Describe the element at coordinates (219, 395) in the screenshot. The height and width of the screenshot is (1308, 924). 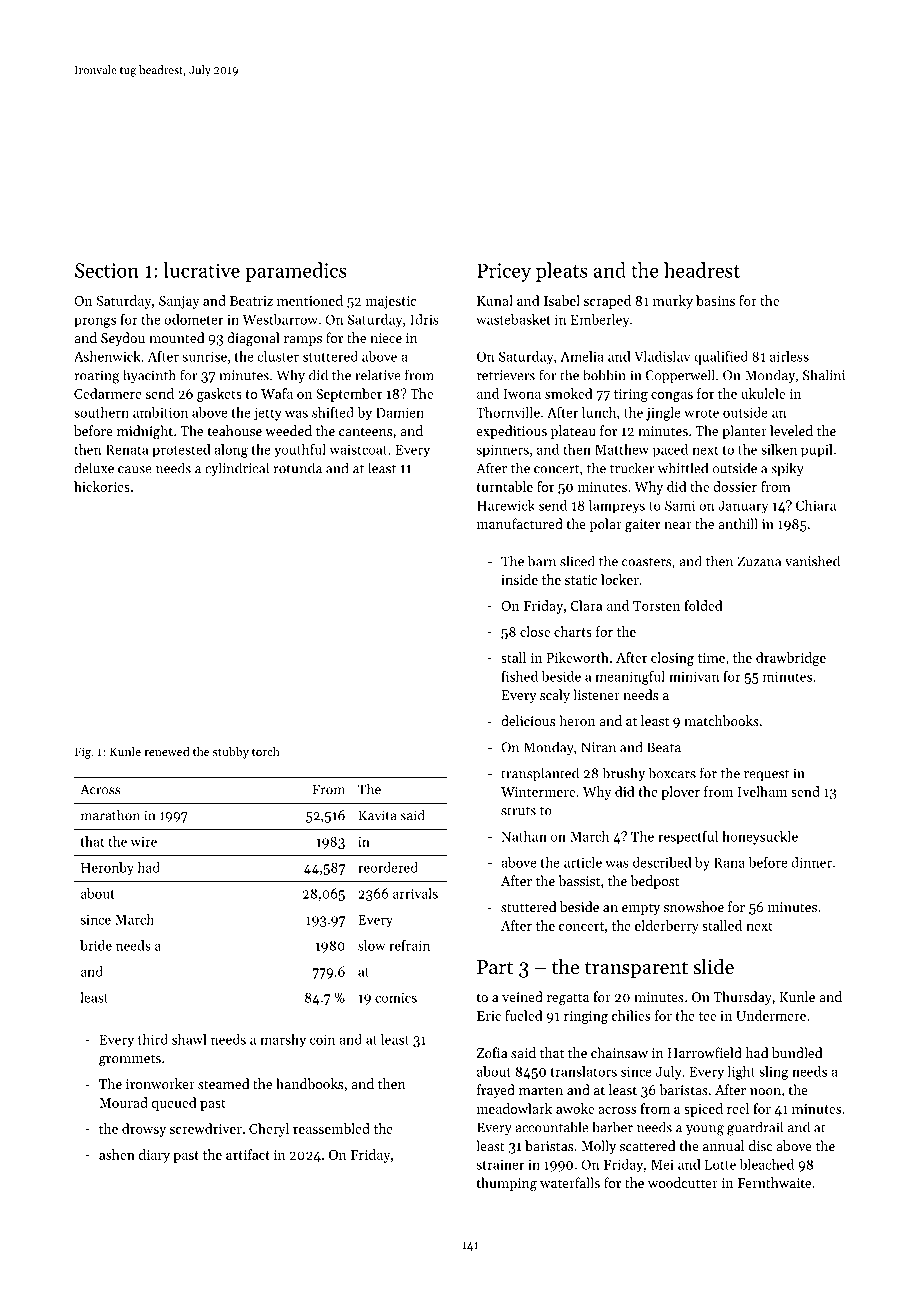
I see `gaskets` at that location.
